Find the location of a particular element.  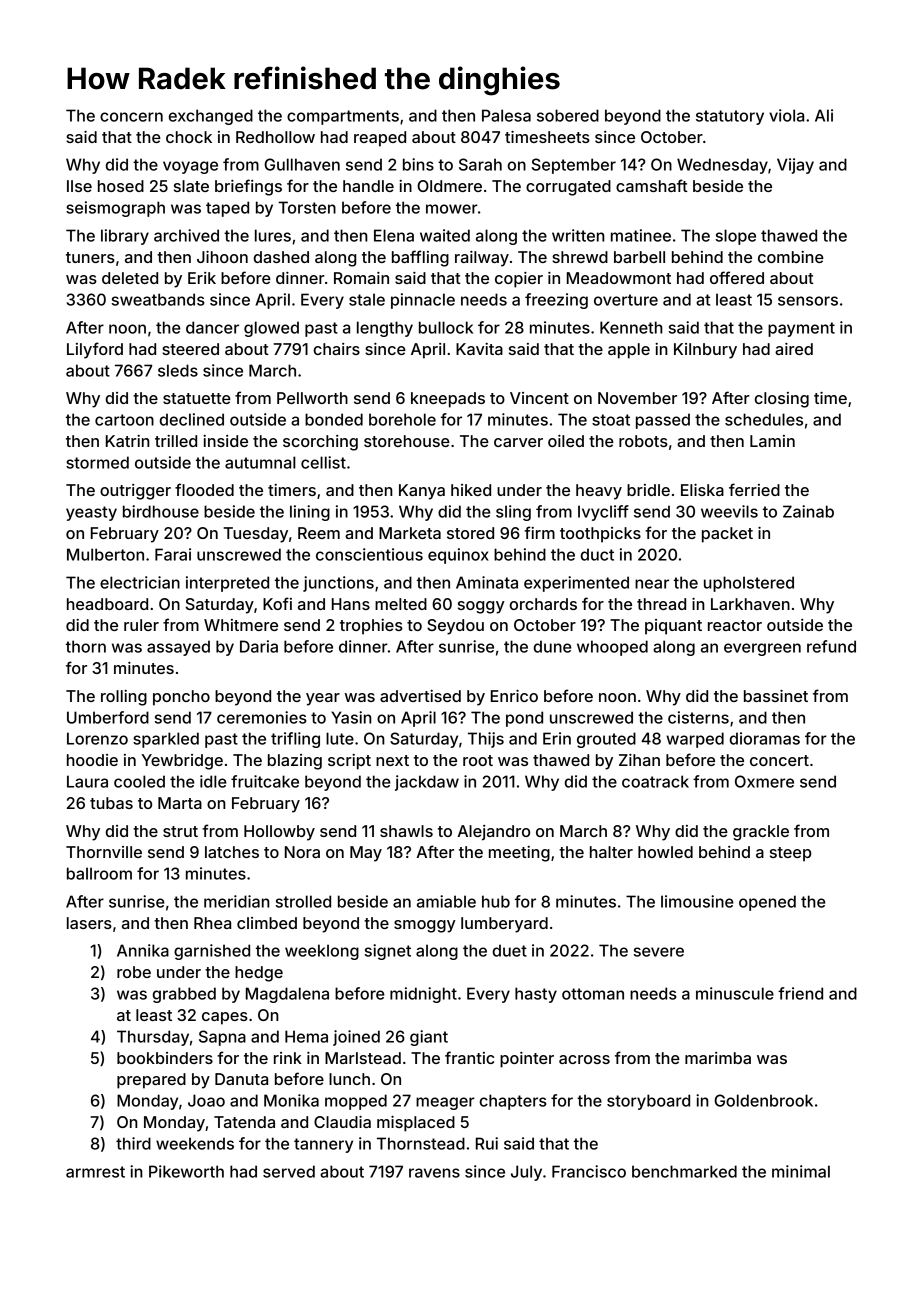

cisterns is located at coordinates (698, 717).
